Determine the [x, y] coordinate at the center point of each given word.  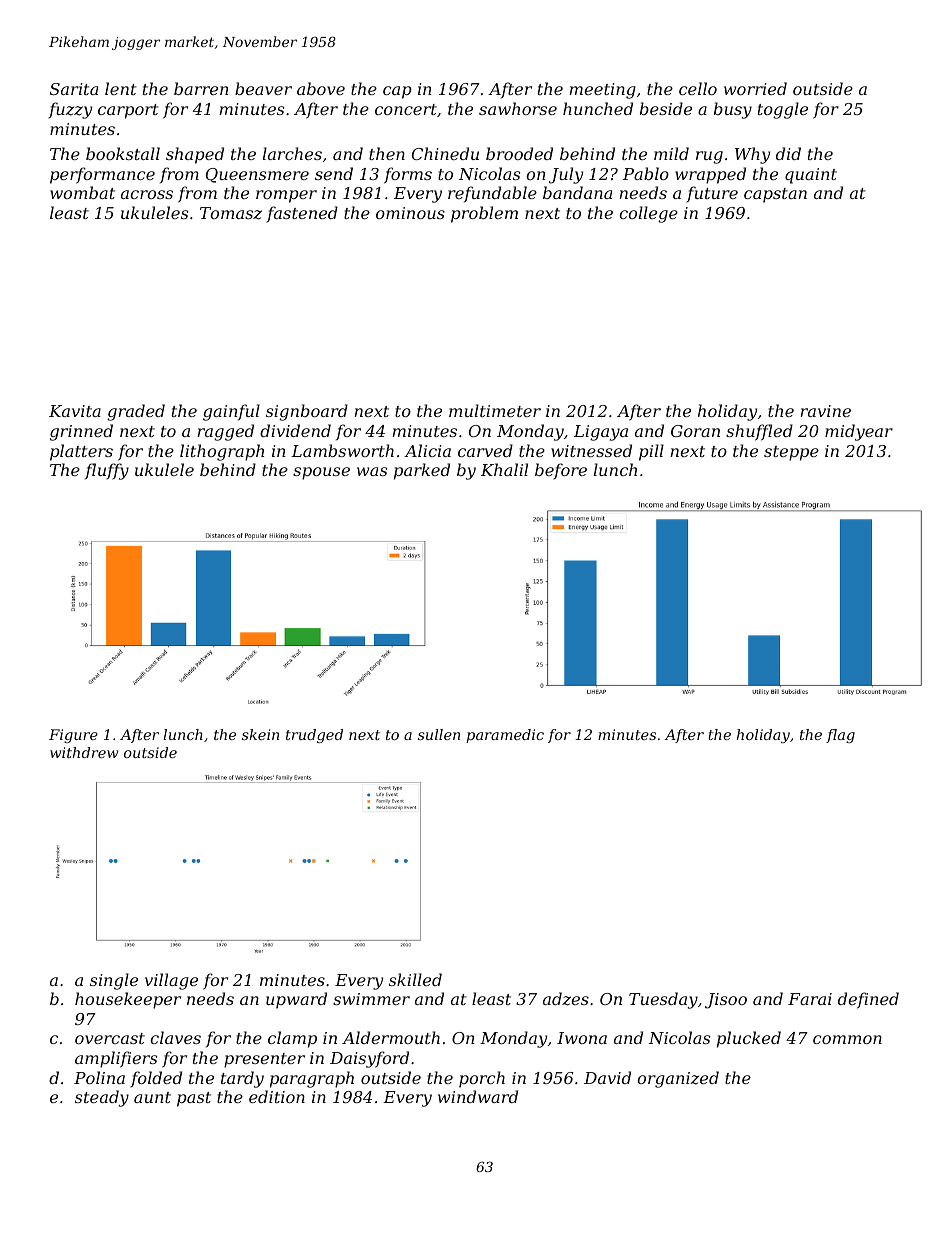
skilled [415, 979]
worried [755, 88]
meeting [602, 91]
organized [678, 1079]
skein [260, 734]
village [171, 981]
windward [478, 1096]
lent [121, 88]
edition [277, 1096]
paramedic [505, 736]
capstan [775, 195]
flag [840, 736]
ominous [410, 213]
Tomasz [231, 213]
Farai [810, 999]
